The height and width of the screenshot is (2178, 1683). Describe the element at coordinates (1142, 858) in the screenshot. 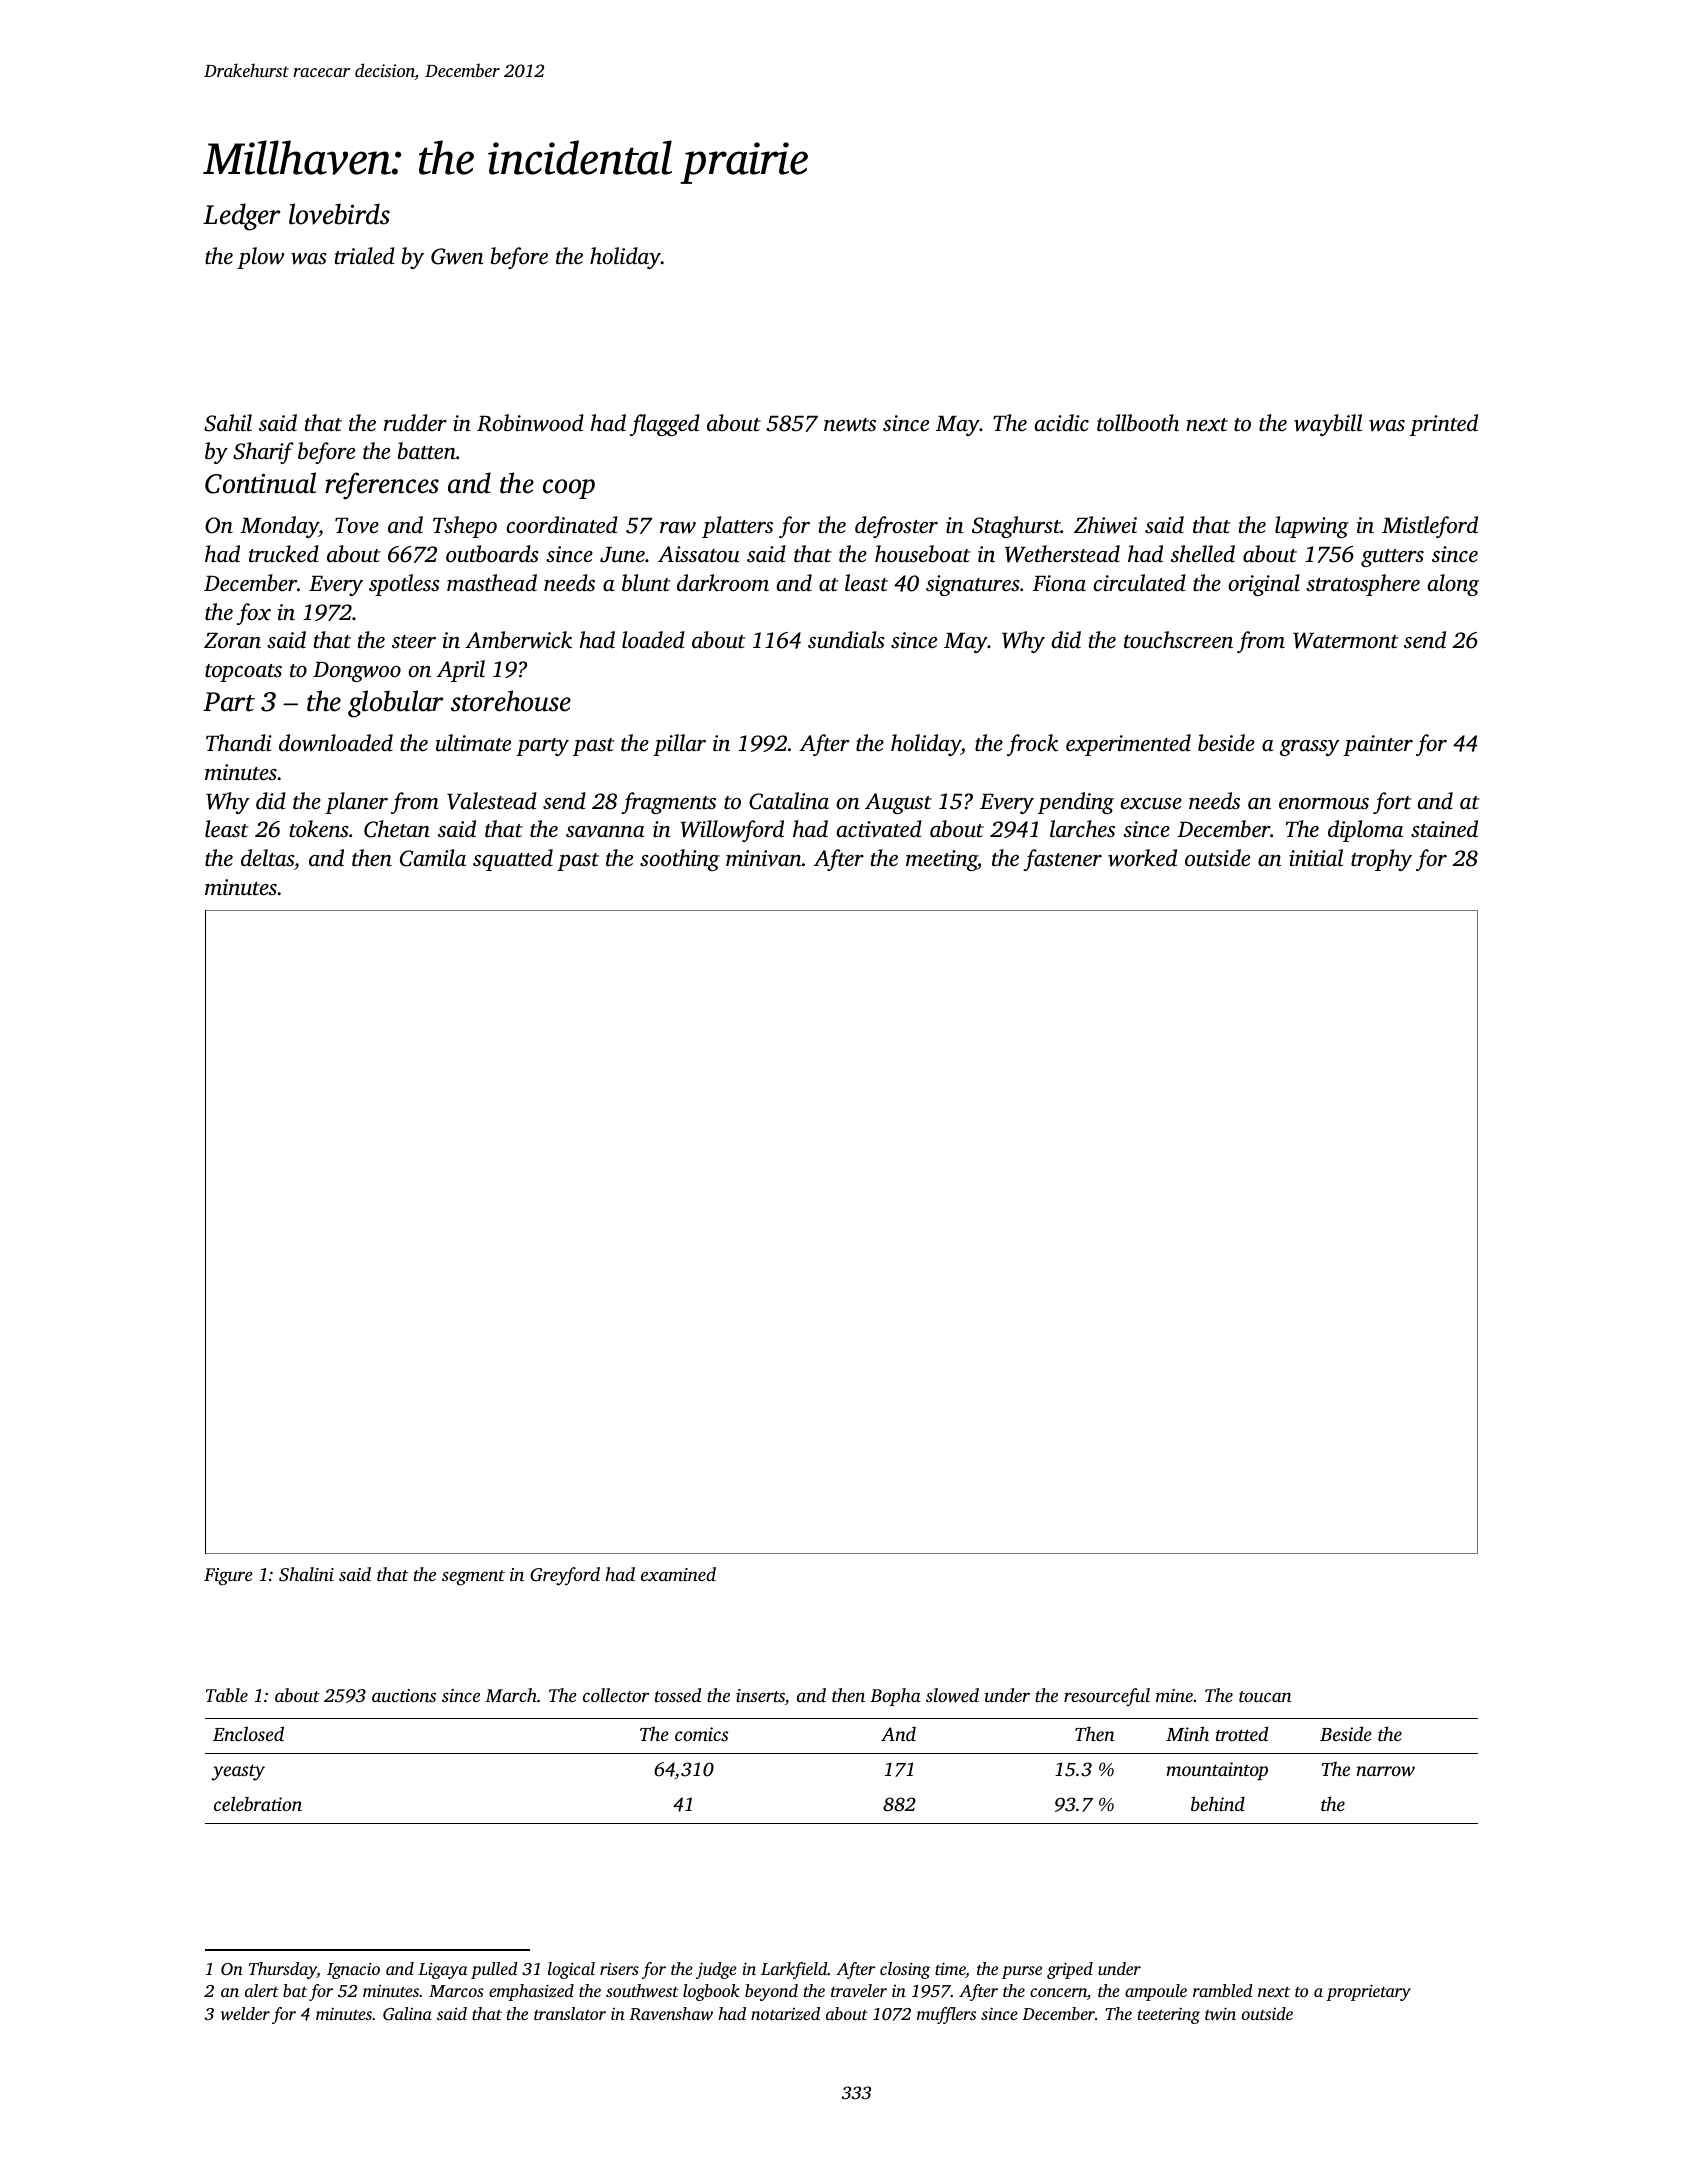

I see `worked` at that location.
